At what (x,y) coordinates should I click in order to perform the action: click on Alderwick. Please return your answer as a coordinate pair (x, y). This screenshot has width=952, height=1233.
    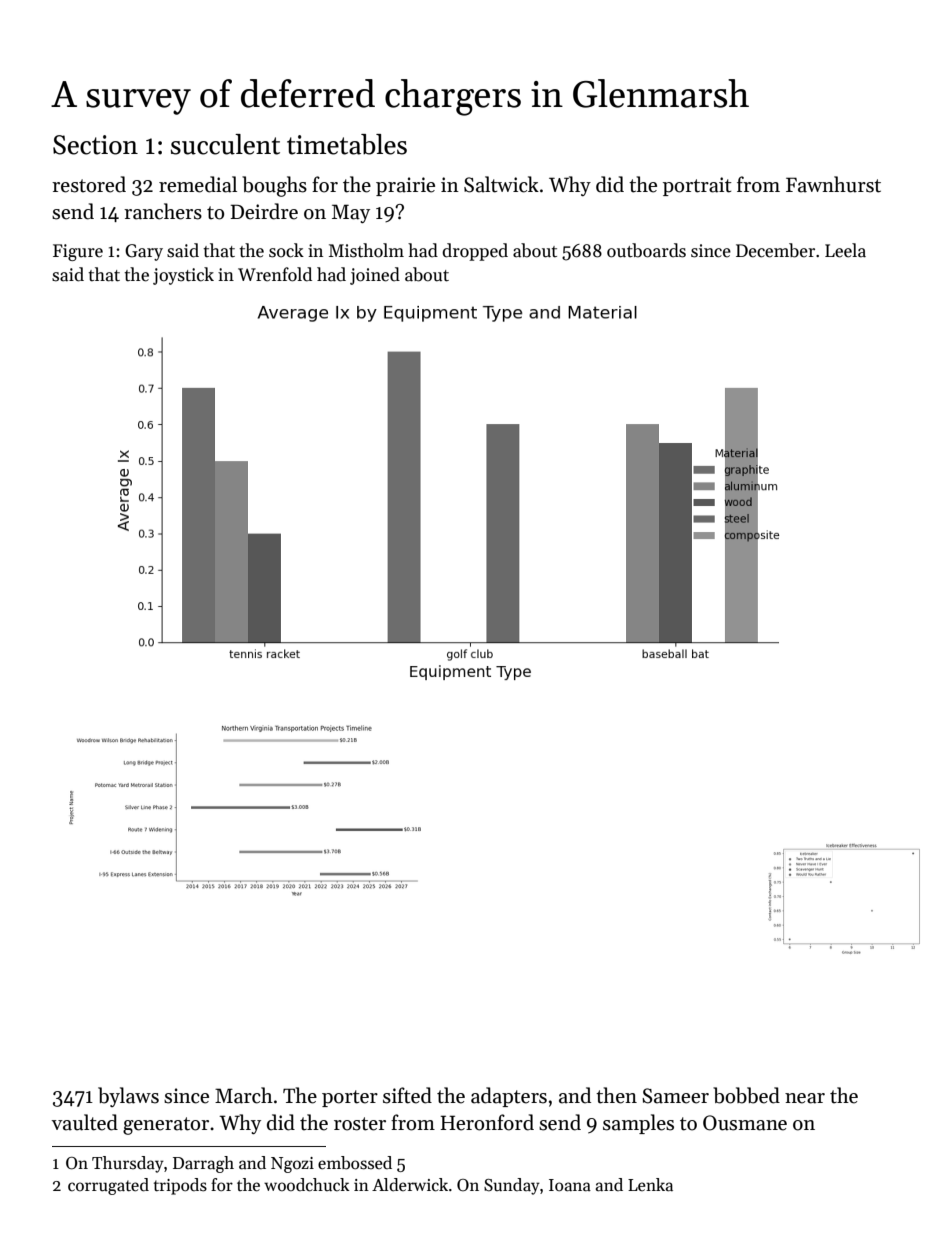
    Looking at the image, I should click on (410, 1185).
